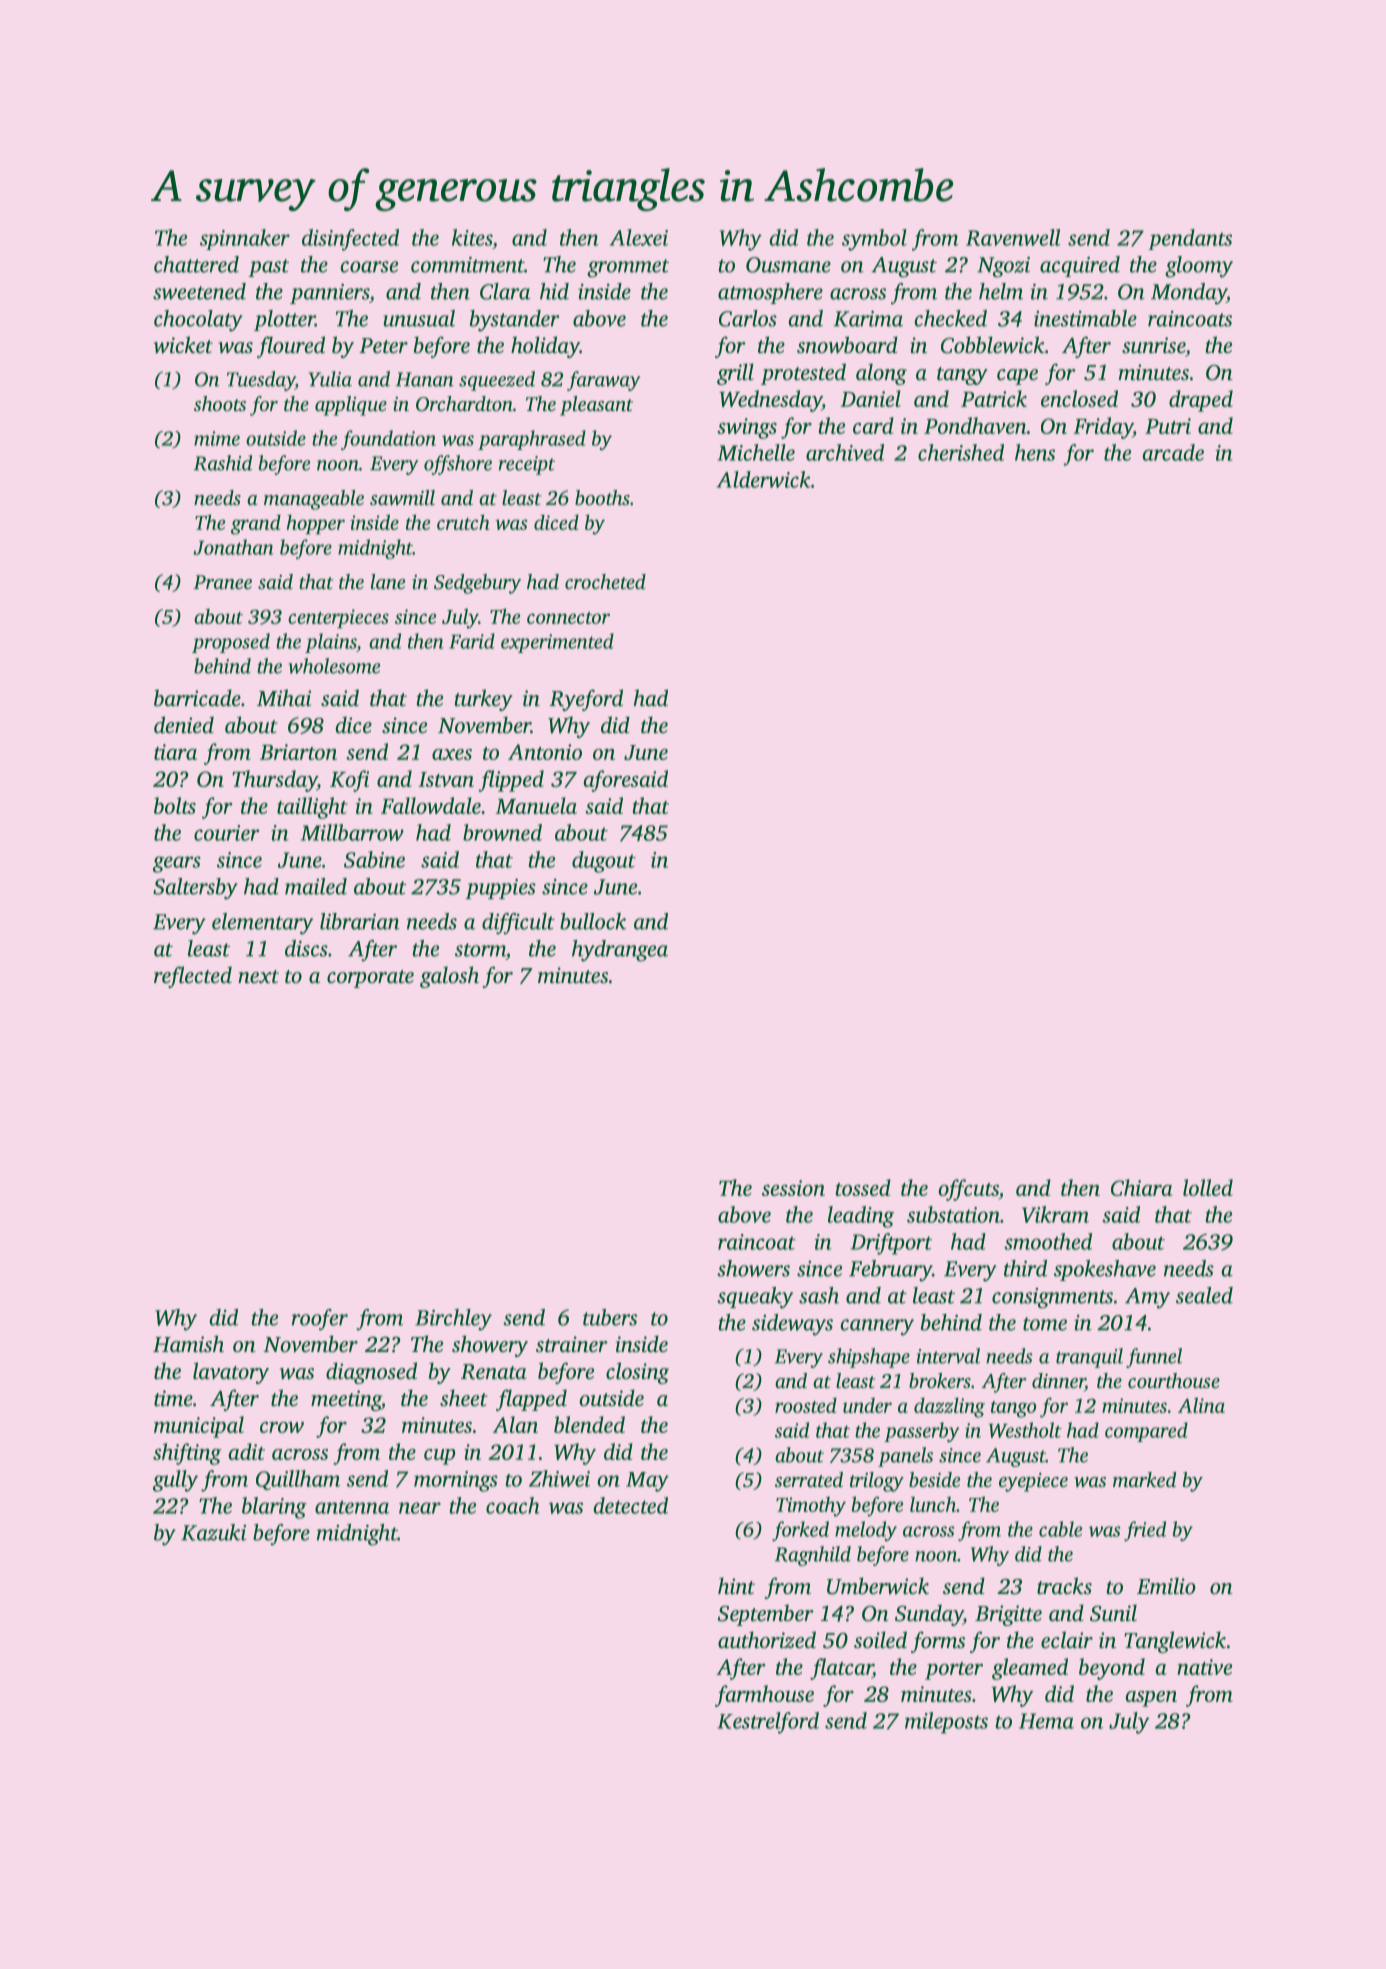 Image resolution: width=1386 pixels, height=1969 pixels. Describe the element at coordinates (268, 268) in the screenshot. I see `past` at that location.
